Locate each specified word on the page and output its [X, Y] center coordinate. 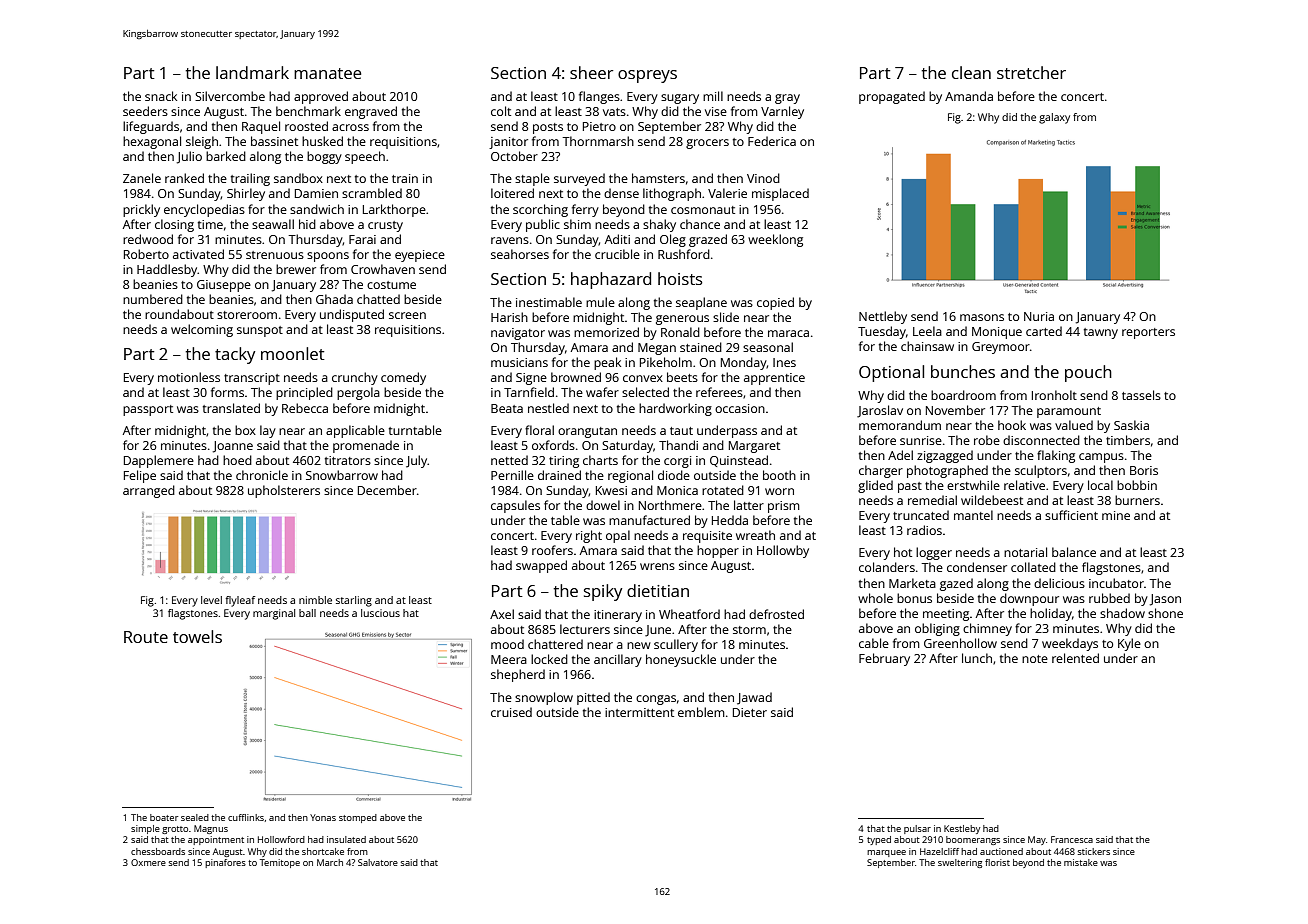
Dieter [750, 712]
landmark [252, 72]
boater [164, 817]
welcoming [202, 330]
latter [749, 505]
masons [982, 317]
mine [1116, 515]
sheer [591, 72]
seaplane [701, 303]
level [211, 600]
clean [971, 72]
